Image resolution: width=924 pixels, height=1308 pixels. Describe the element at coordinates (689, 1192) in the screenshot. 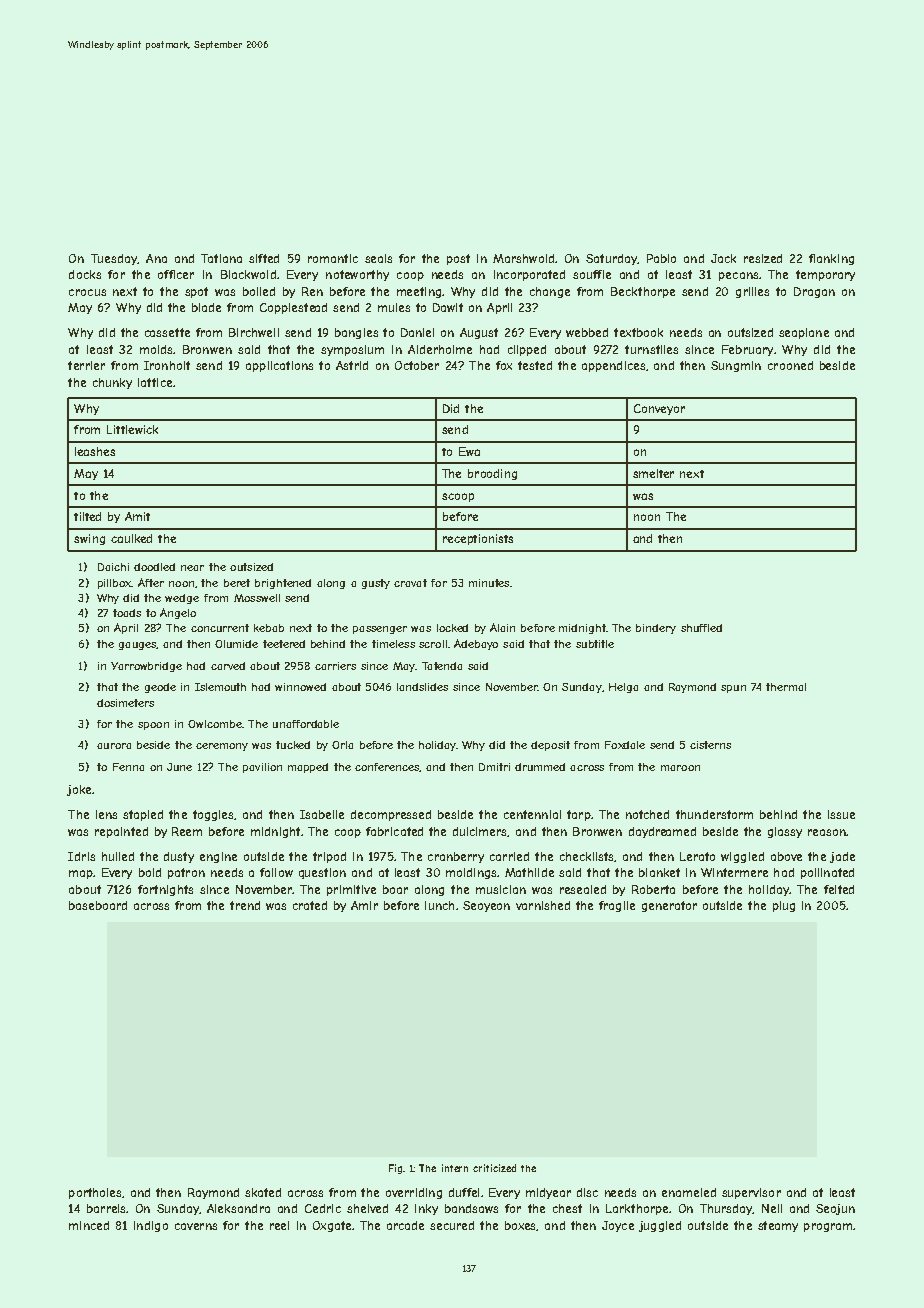

I see `enameled` at that location.
